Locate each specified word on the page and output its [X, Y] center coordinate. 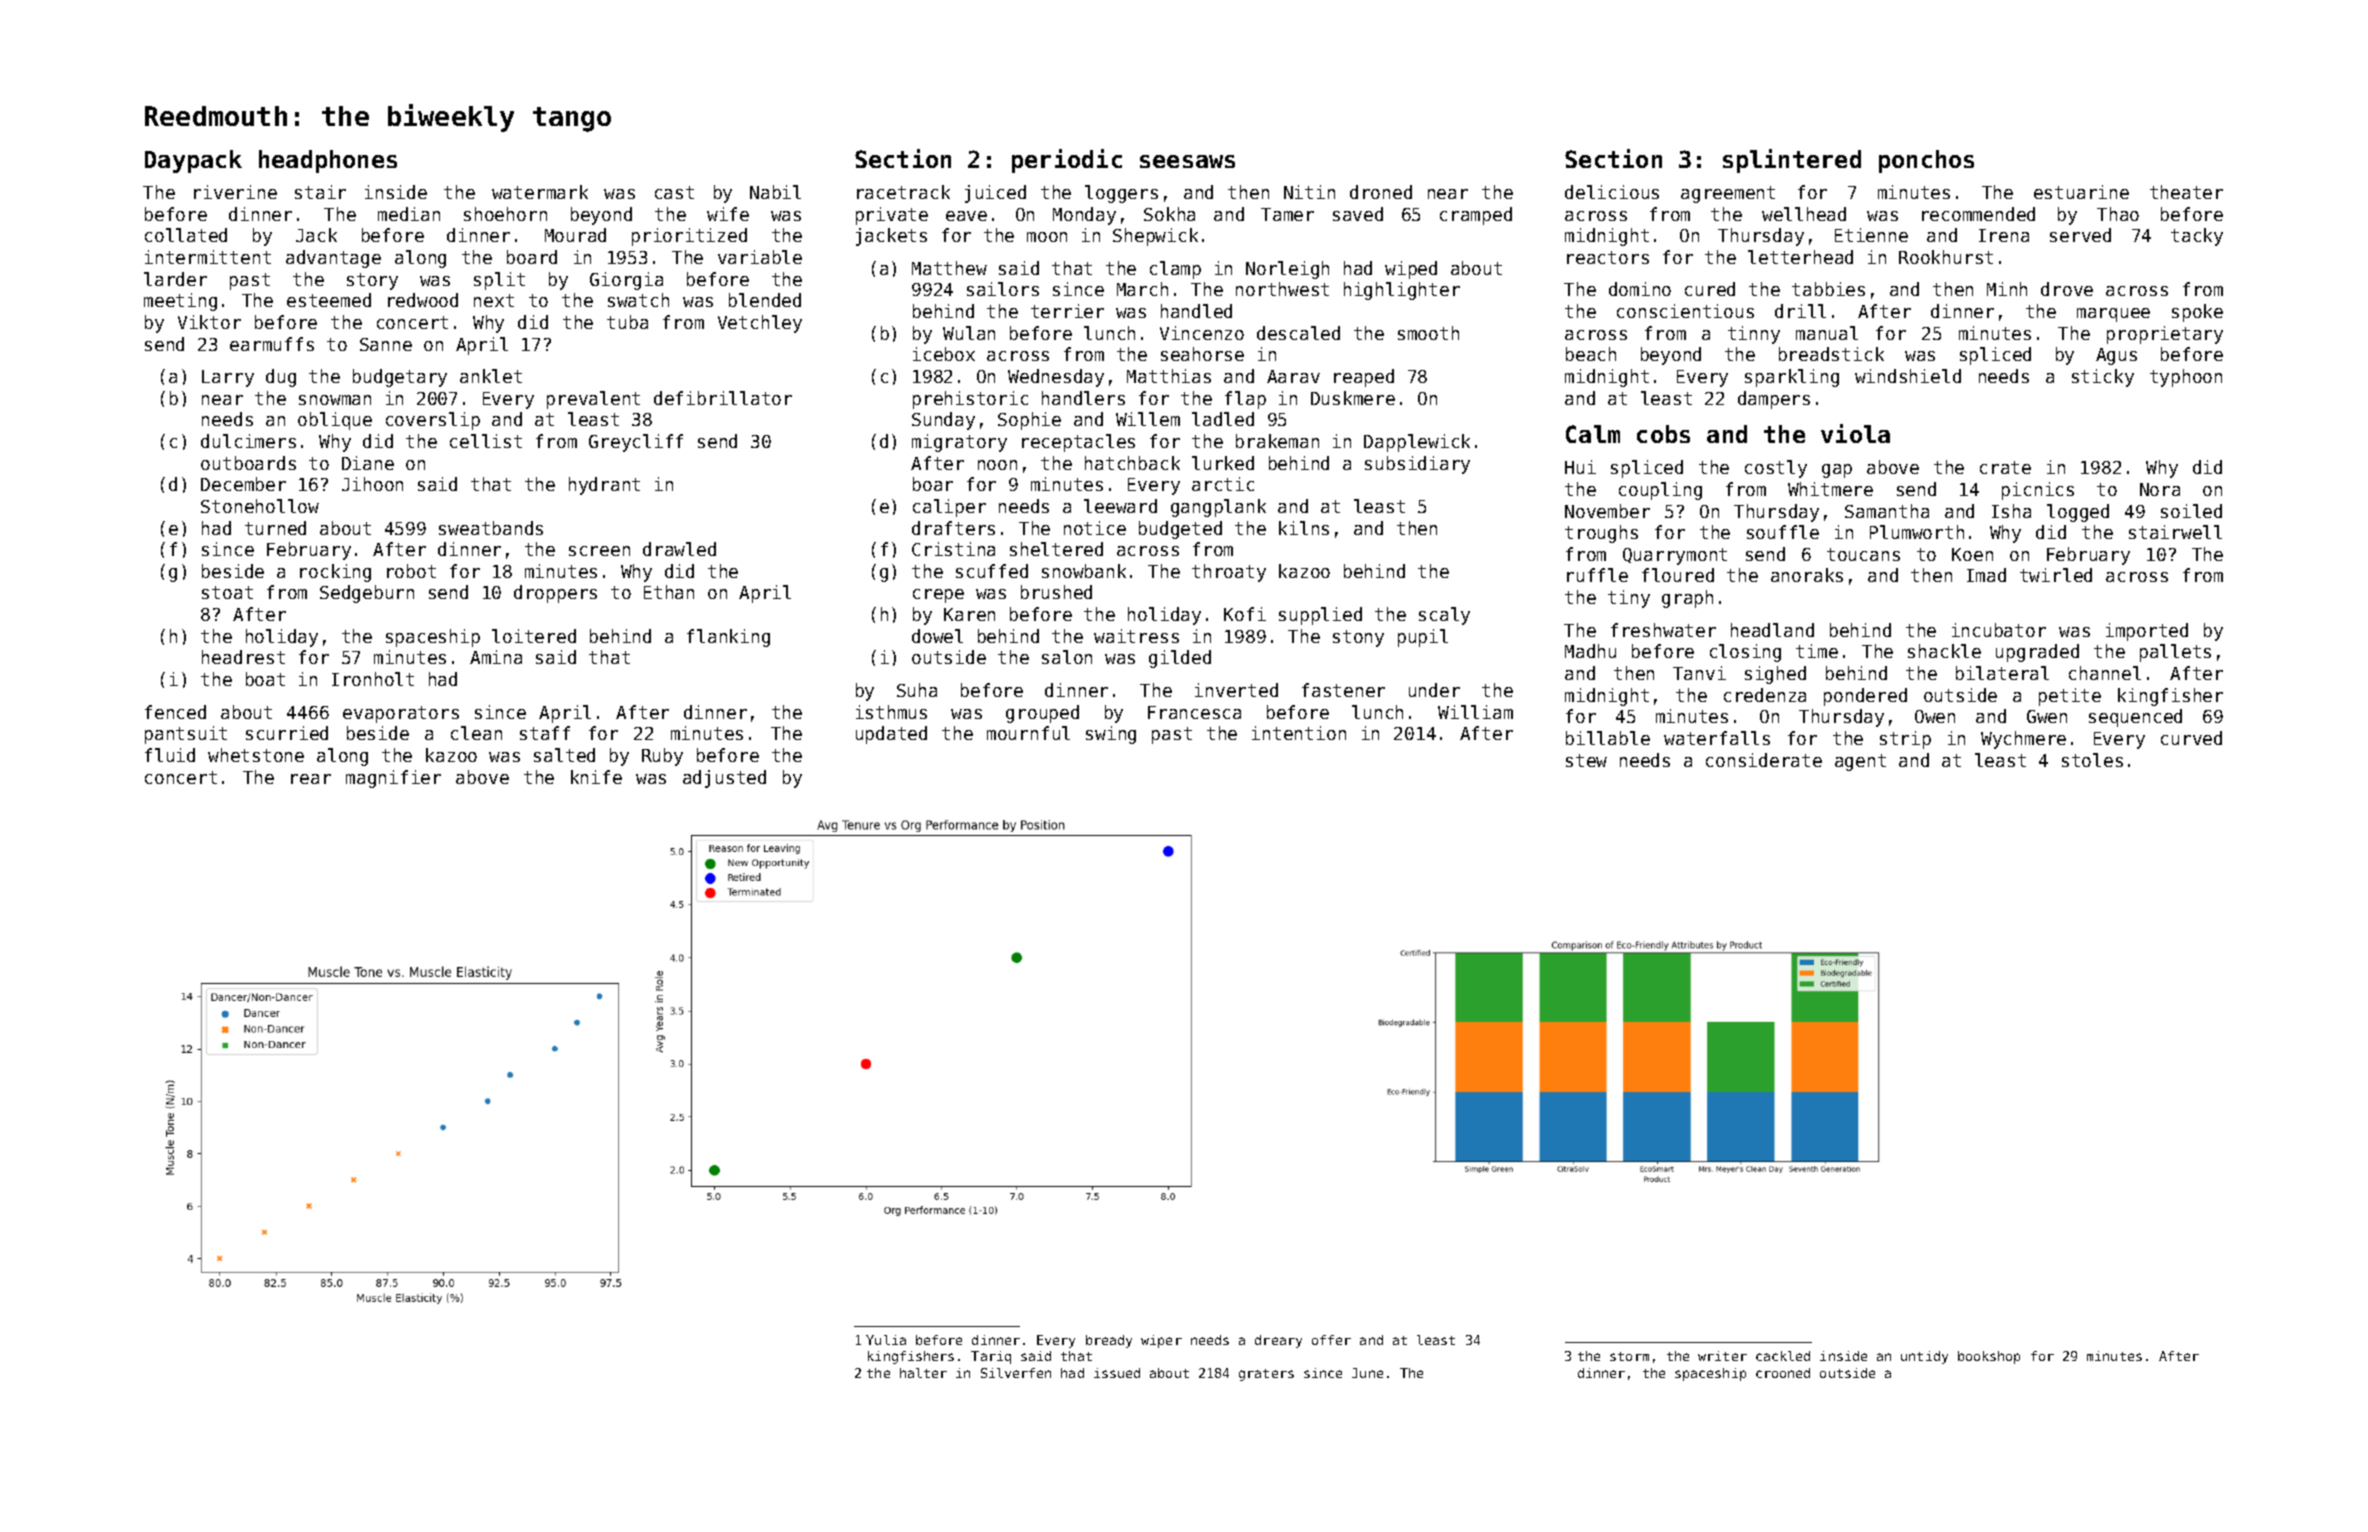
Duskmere [1353, 398]
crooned [1783, 1373]
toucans [1863, 554]
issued [1117, 1373]
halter [923, 1373]
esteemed [329, 300]
